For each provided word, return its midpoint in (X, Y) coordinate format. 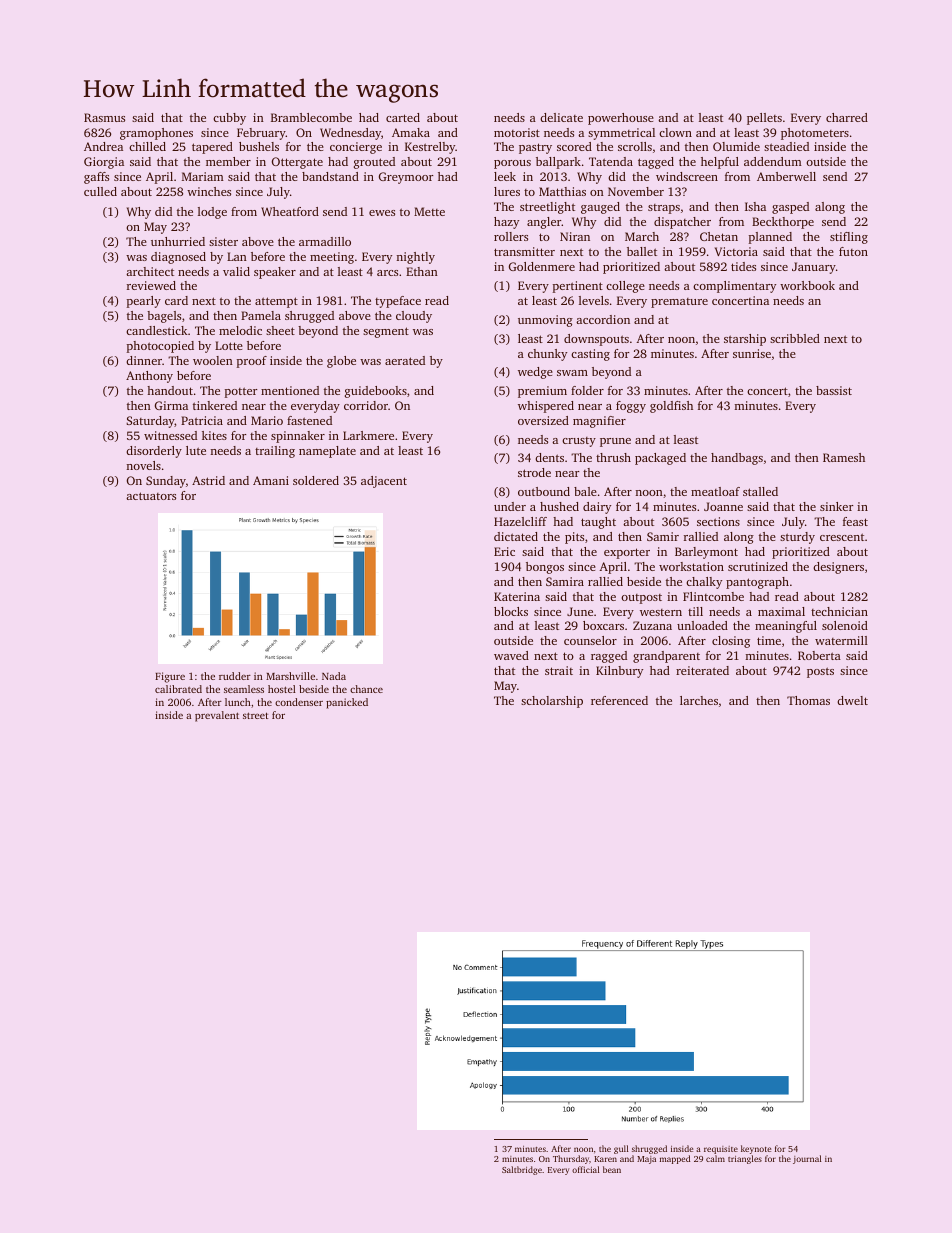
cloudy (414, 317)
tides (743, 266)
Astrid (208, 480)
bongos (545, 568)
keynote (756, 1149)
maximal (781, 611)
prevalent (217, 716)
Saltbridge (522, 1170)
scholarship (552, 702)
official (586, 1169)
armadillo (325, 241)
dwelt (852, 700)
